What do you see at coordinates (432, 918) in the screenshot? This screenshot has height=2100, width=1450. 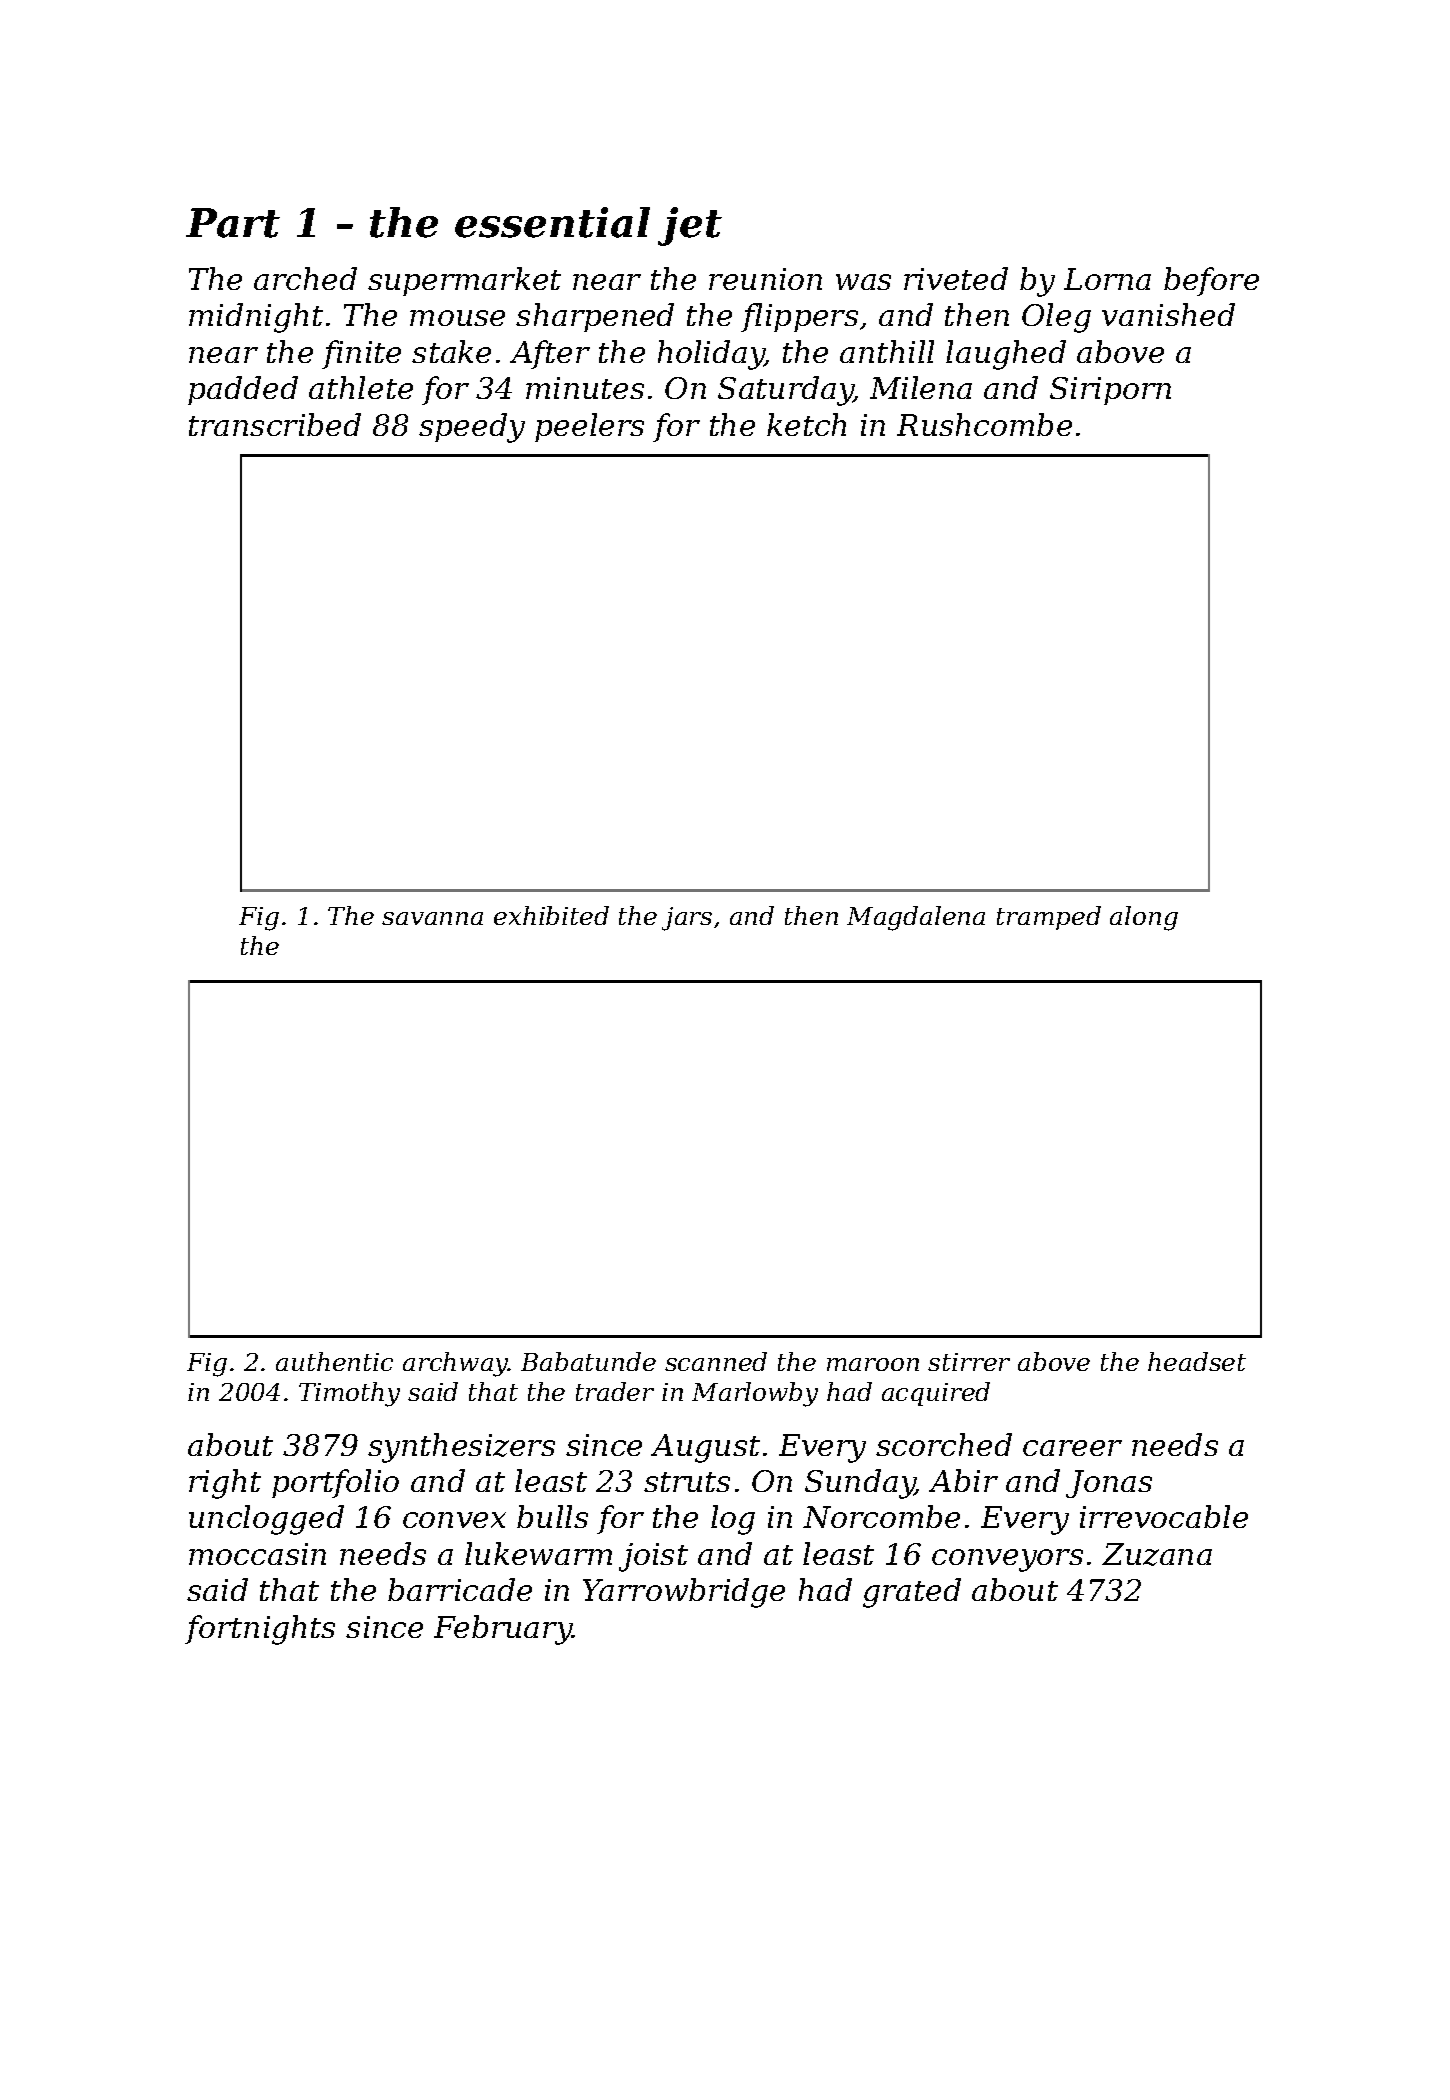 I see `savanna` at bounding box center [432, 918].
